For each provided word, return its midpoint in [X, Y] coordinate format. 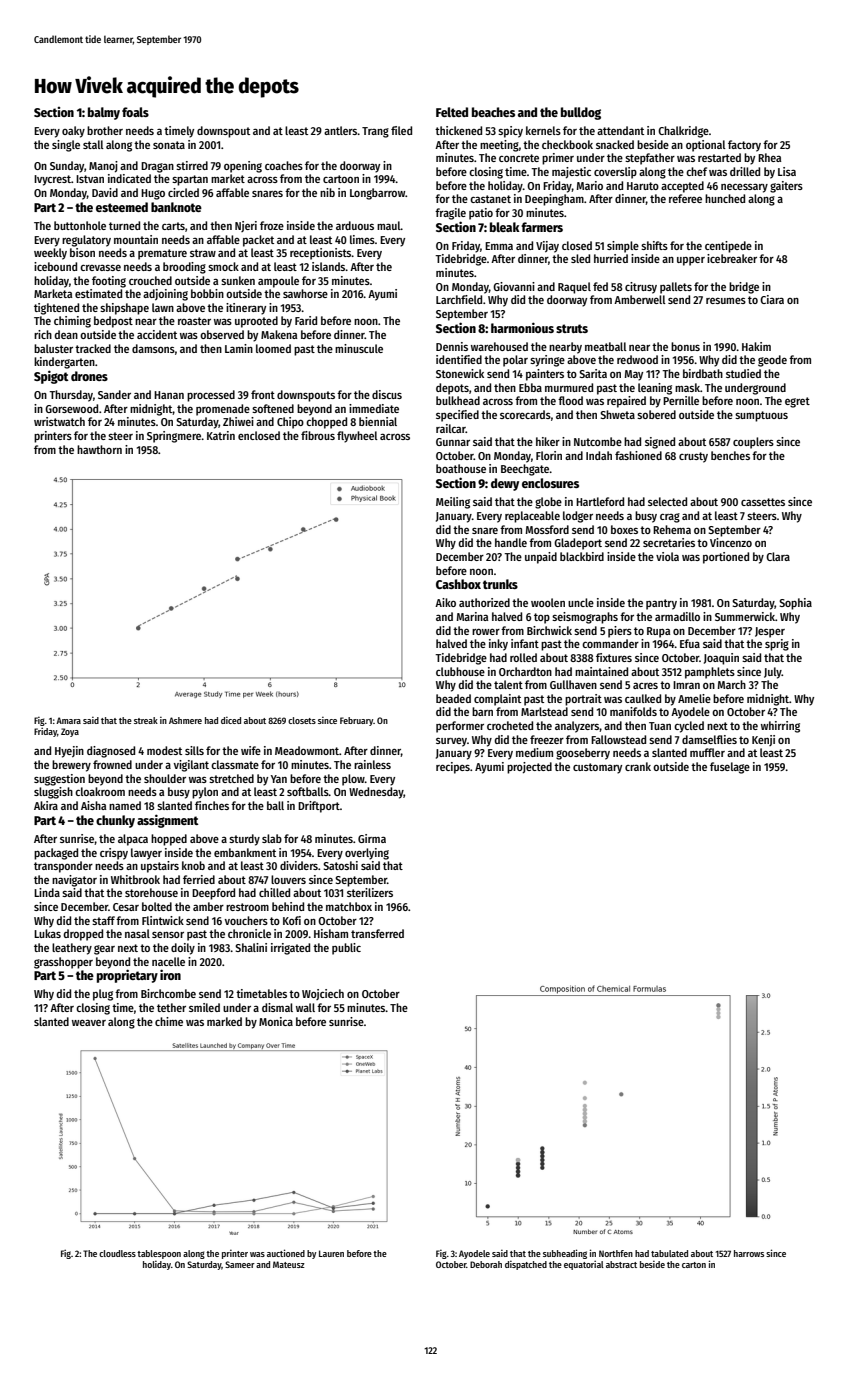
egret [797, 402]
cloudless [117, 1253]
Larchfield [459, 299]
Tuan [660, 726]
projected [529, 768]
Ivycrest [52, 180]
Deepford [213, 894]
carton [694, 1265]
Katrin [221, 435]
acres [645, 685]
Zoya [70, 732]
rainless [372, 764]
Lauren [331, 1253]
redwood [637, 359]
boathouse [461, 468]
